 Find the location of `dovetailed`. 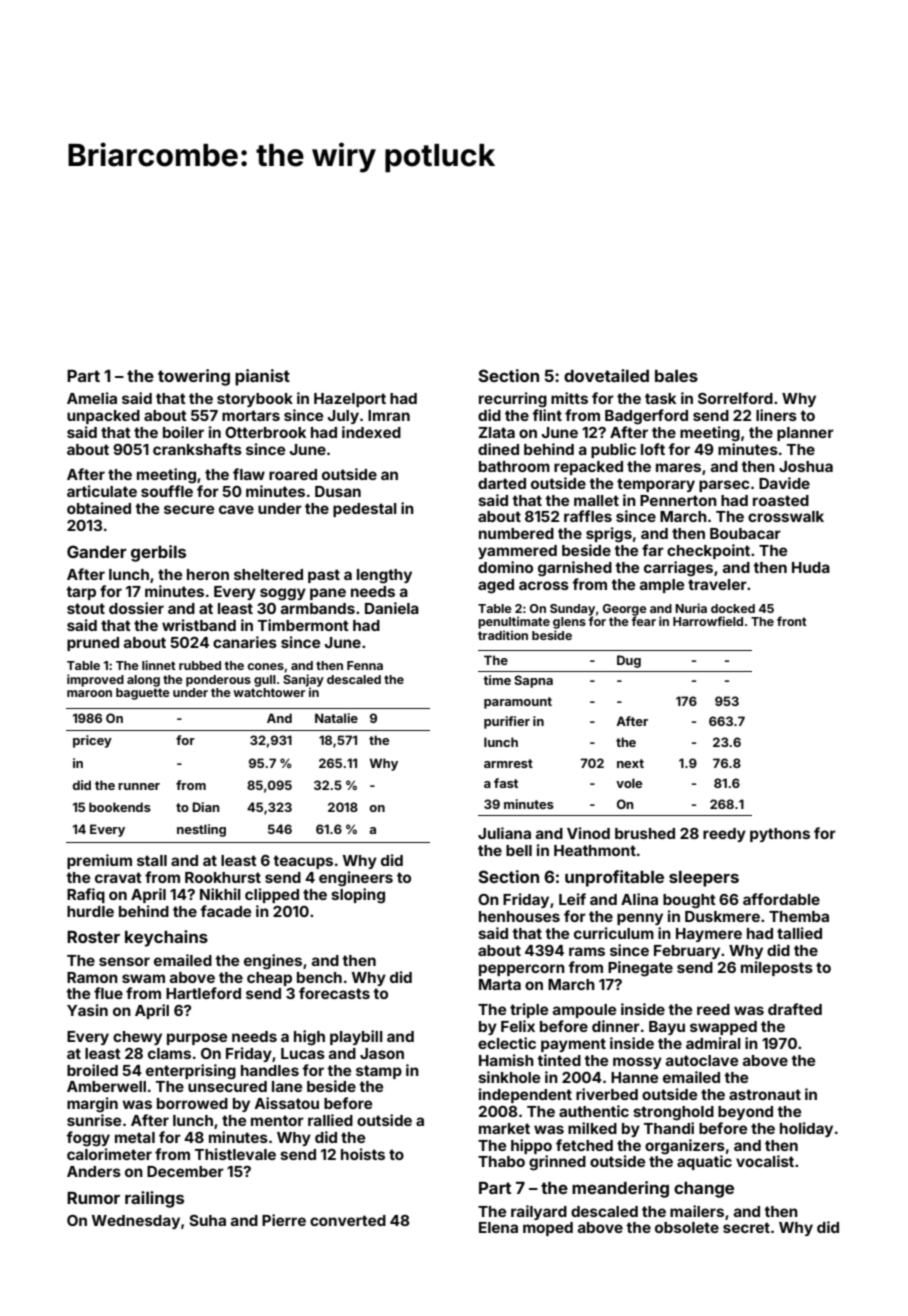

dovetailed is located at coordinates (606, 375).
